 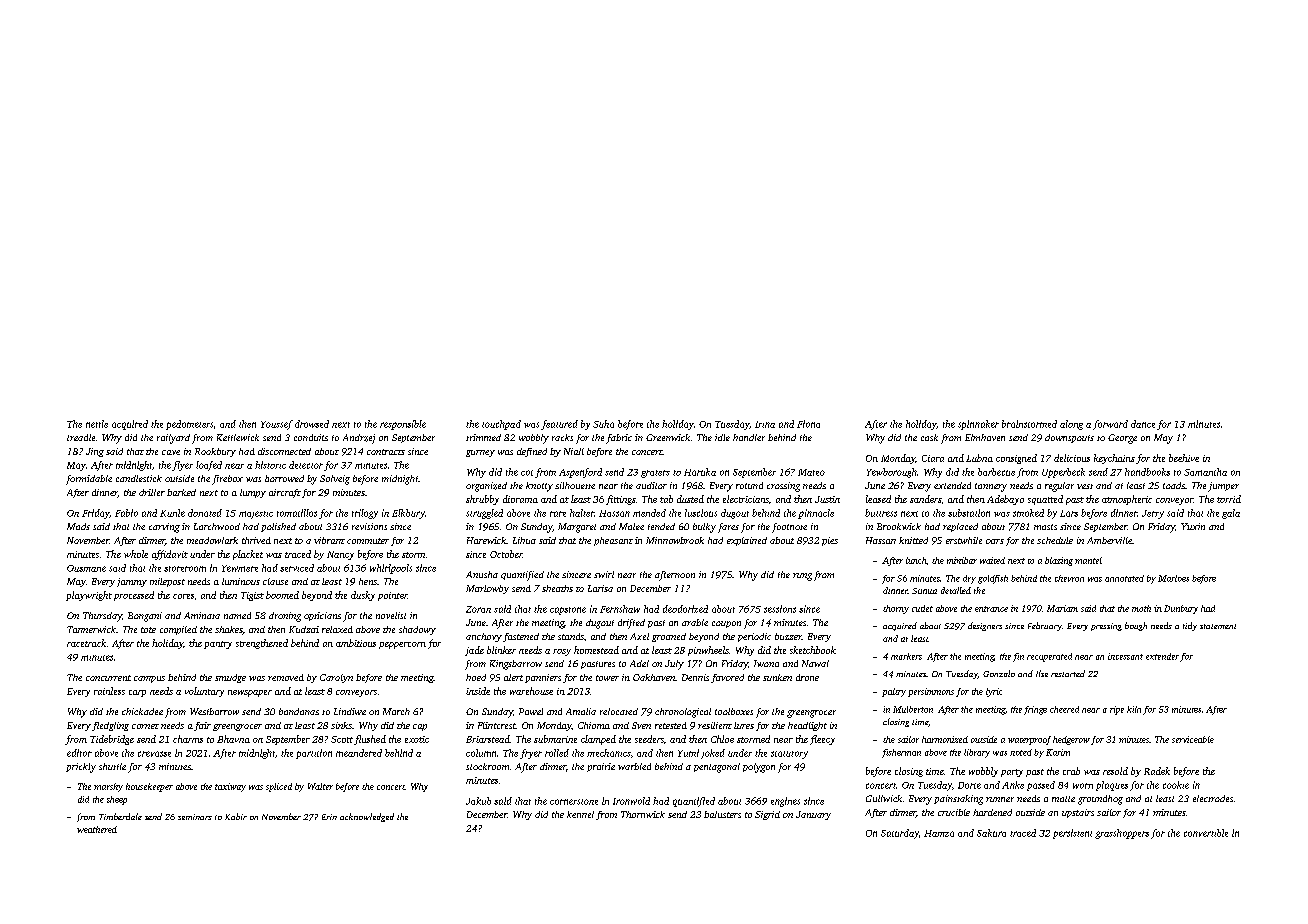 What do you see at coordinates (256, 540) in the screenshot?
I see `thrived` at bounding box center [256, 540].
